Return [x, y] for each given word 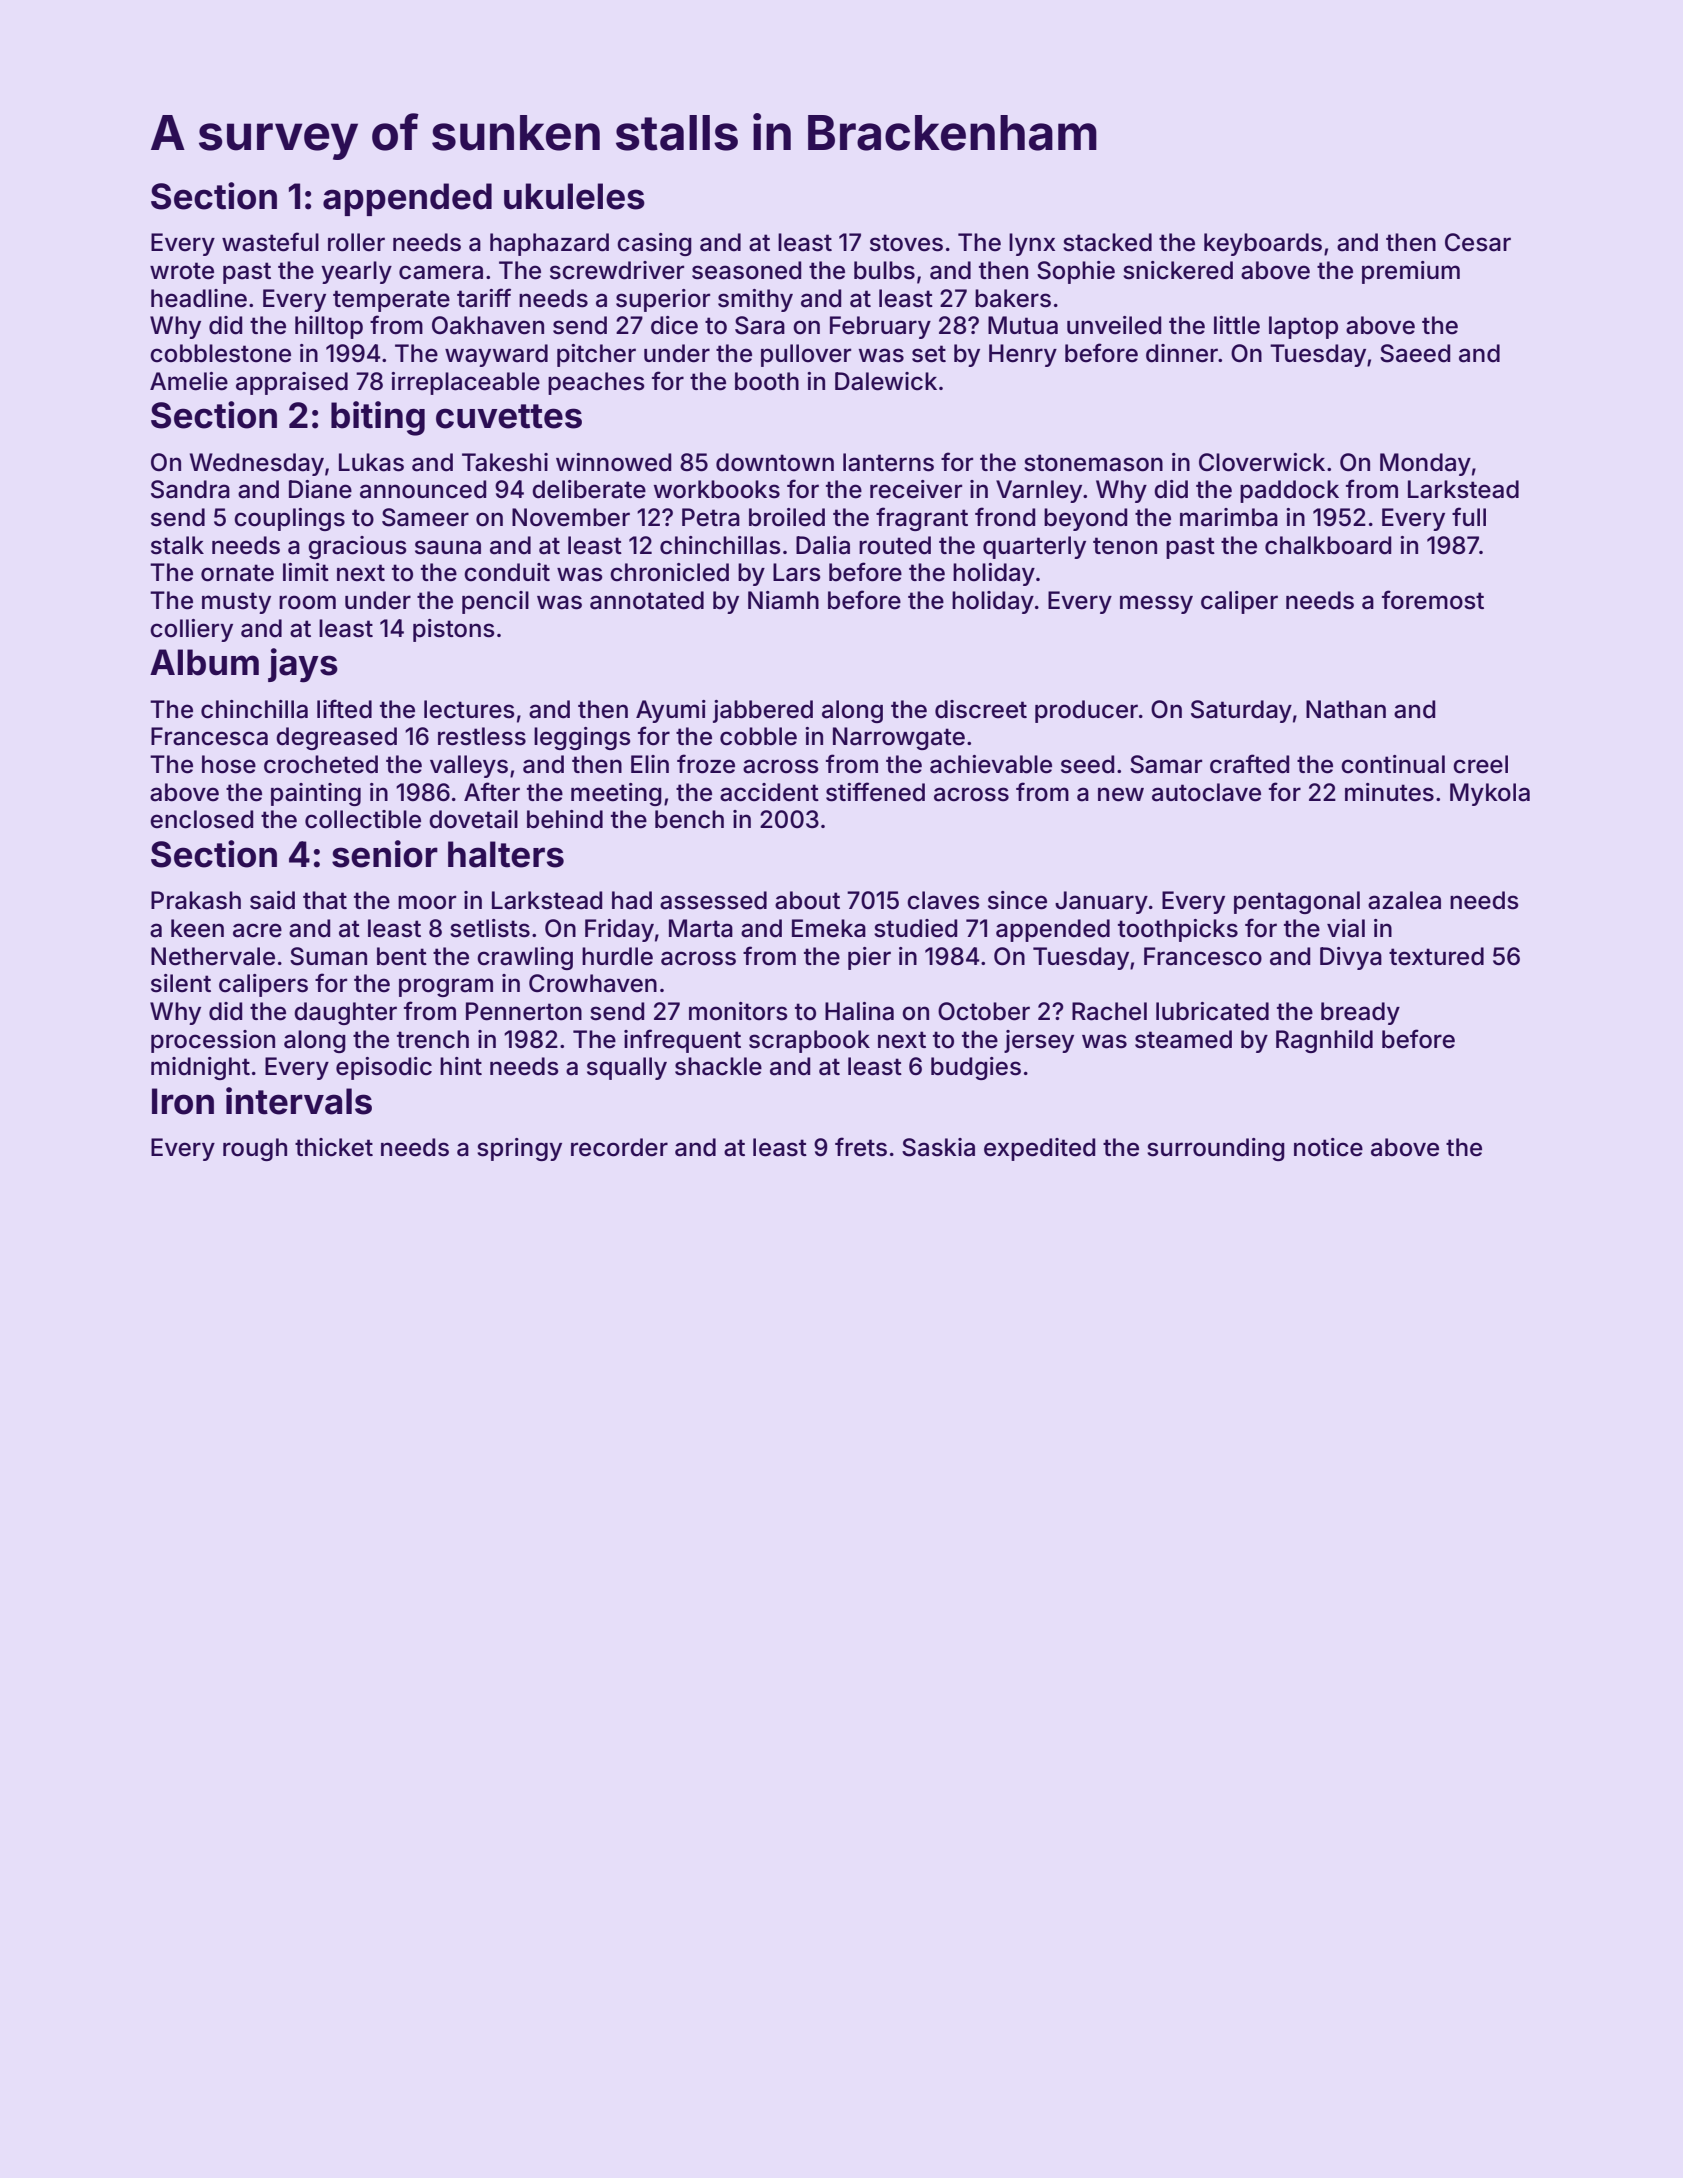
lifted [344, 709]
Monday [1425, 464]
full [1469, 516]
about [807, 900]
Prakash [196, 900]
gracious [357, 547]
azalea [1404, 900]
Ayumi [671, 711]
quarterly [1034, 547]
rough [255, 1149]
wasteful [270, 242]
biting [378, 418]
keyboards [1263, 244]
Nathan [1346, 709]
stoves [906, 243]
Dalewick [886, 381]
